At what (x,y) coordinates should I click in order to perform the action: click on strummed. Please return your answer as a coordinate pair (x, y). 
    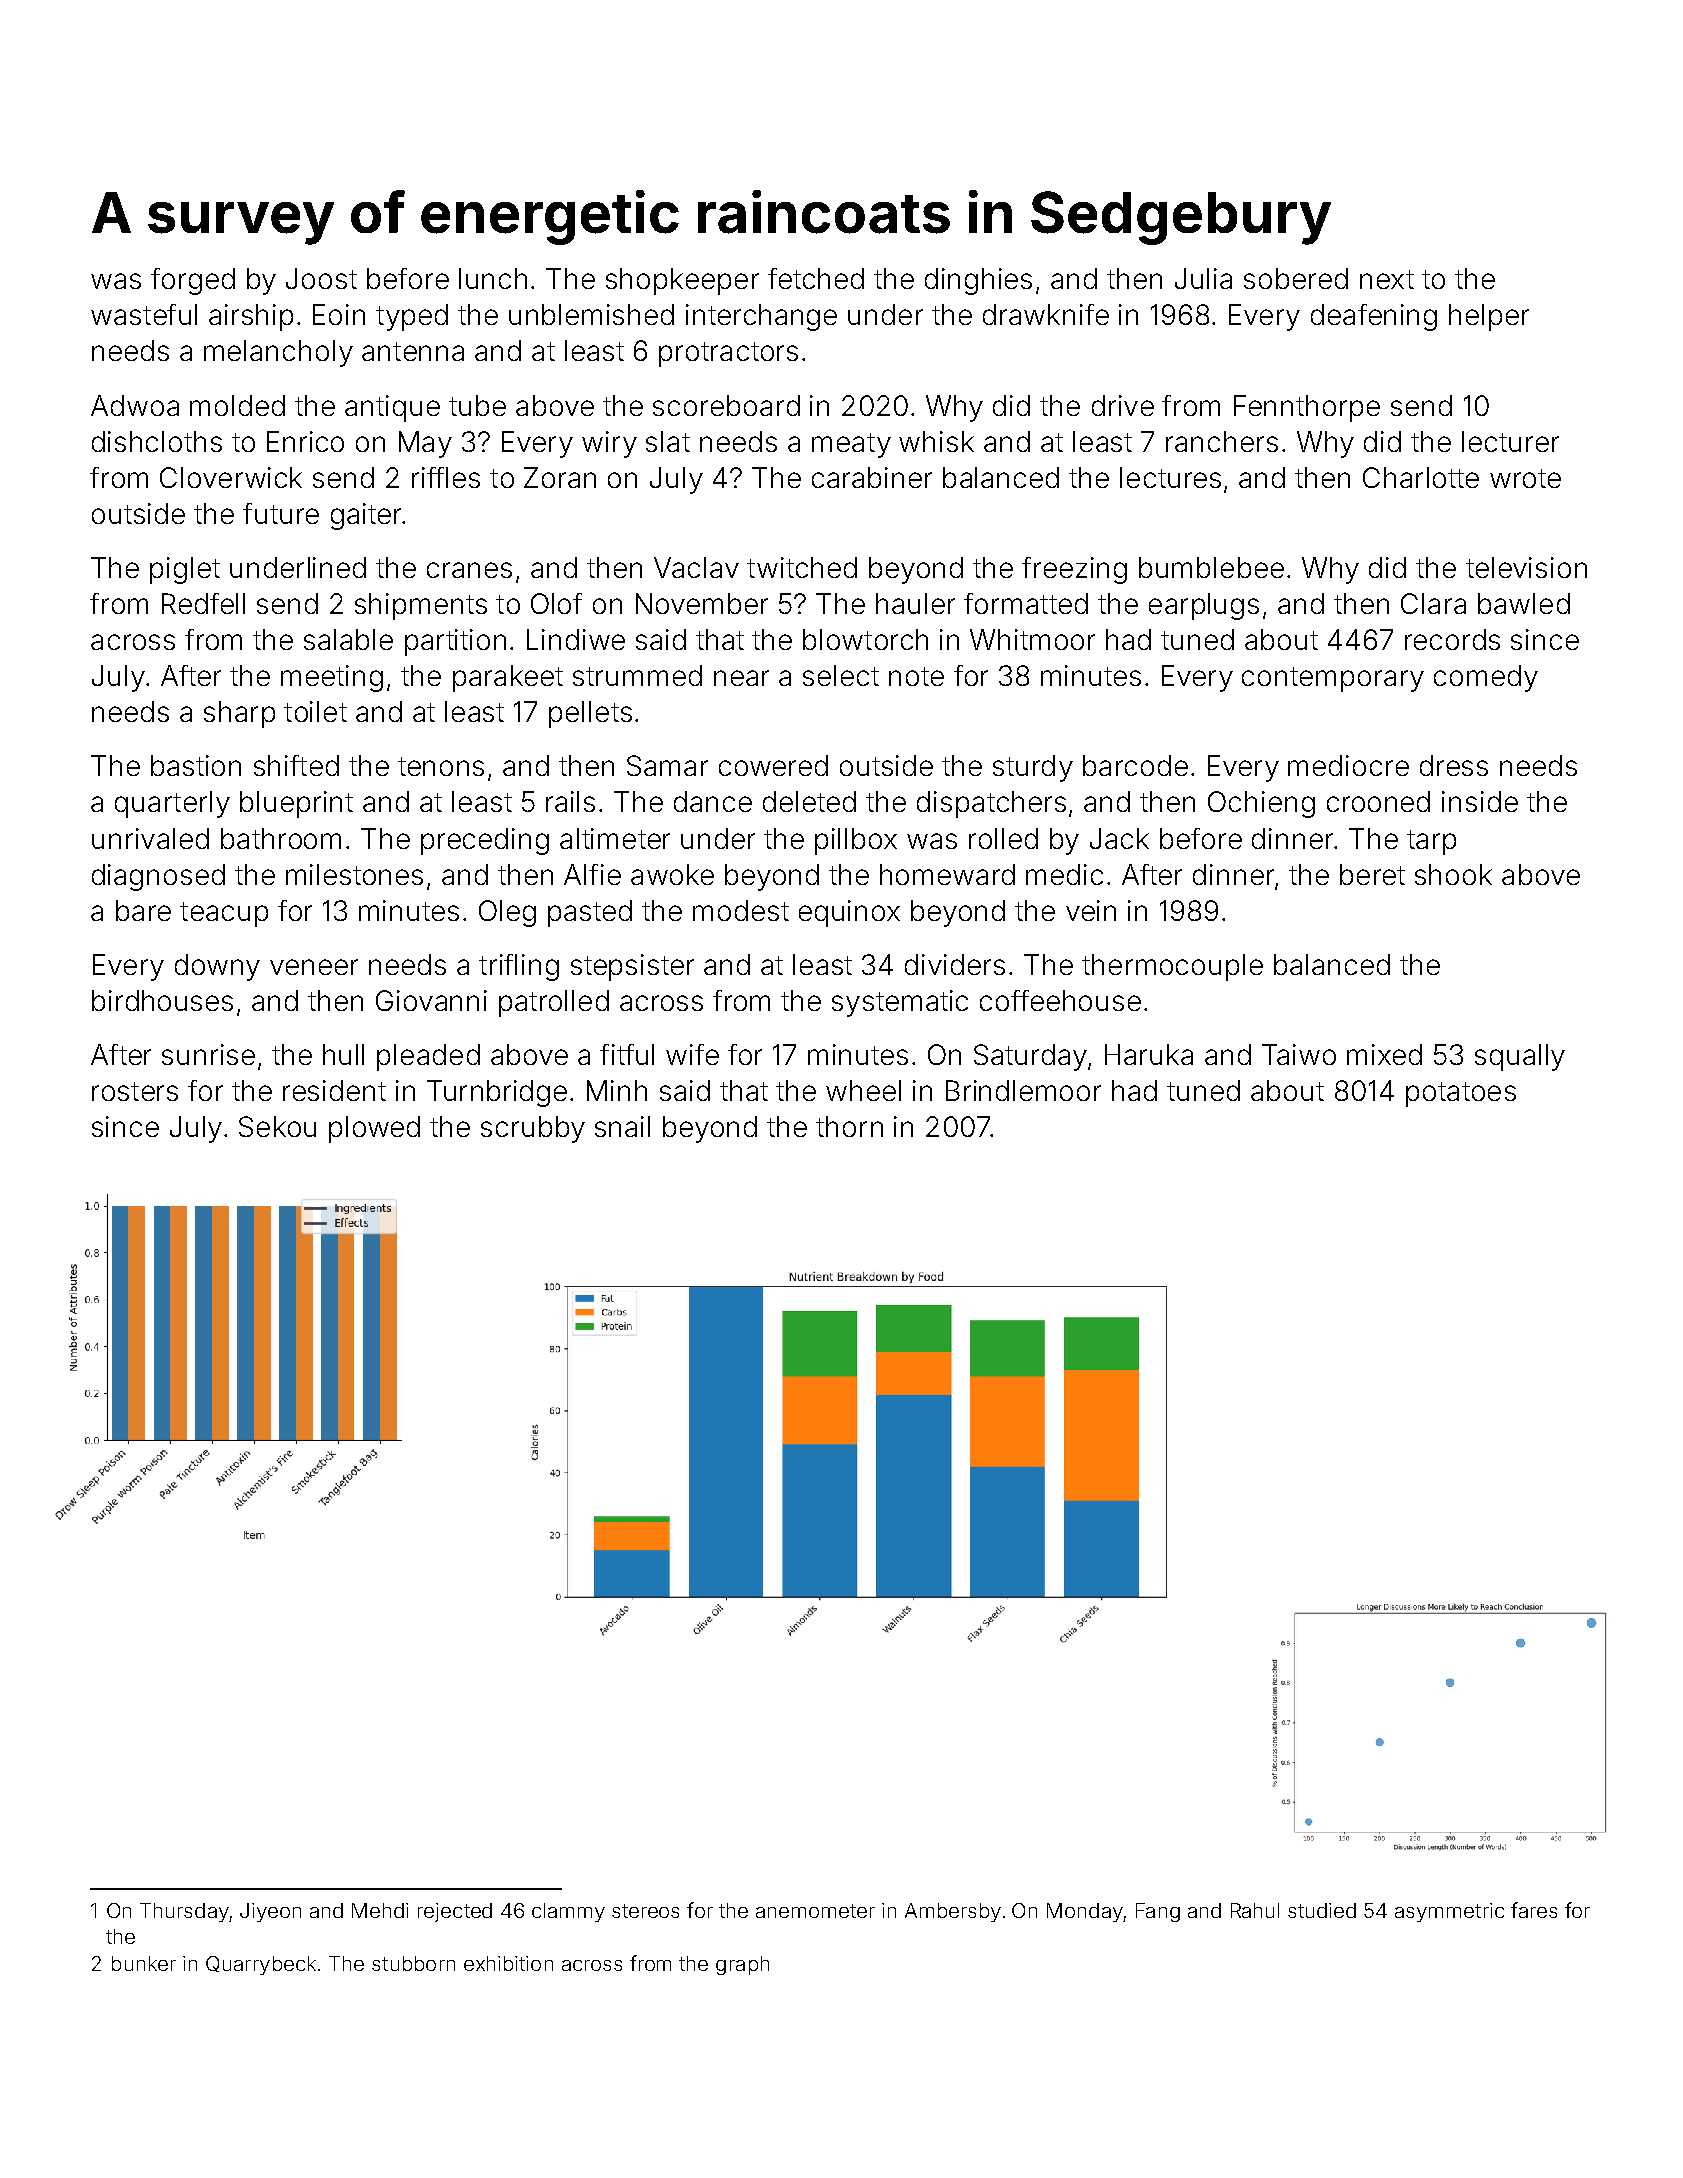
    Looking at the image, I should click on (637, 675).
